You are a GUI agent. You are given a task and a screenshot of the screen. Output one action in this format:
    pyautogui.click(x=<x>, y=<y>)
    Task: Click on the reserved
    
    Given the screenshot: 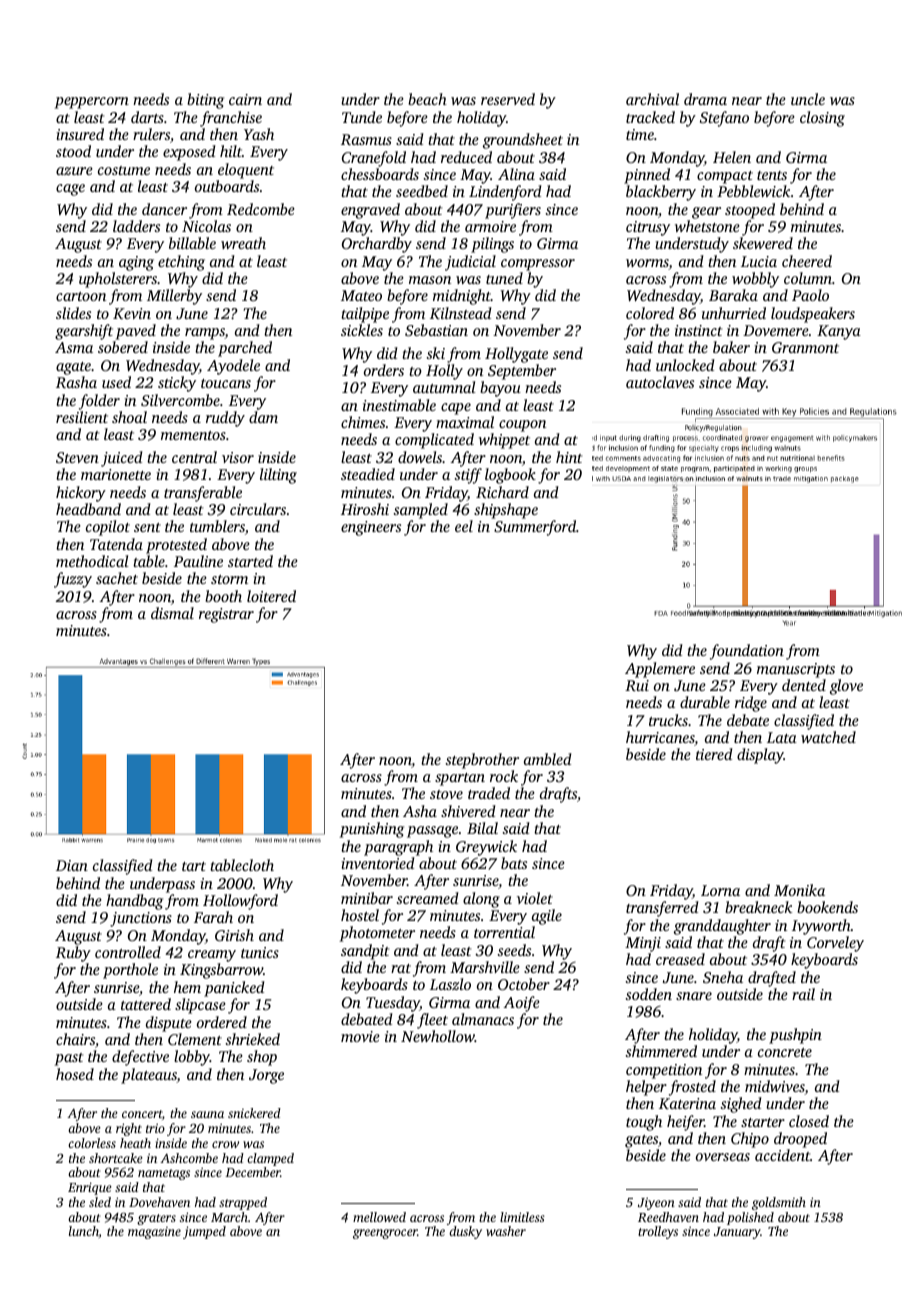 What is the action you would take?
    pyautogui.click(x=508, y=99)
